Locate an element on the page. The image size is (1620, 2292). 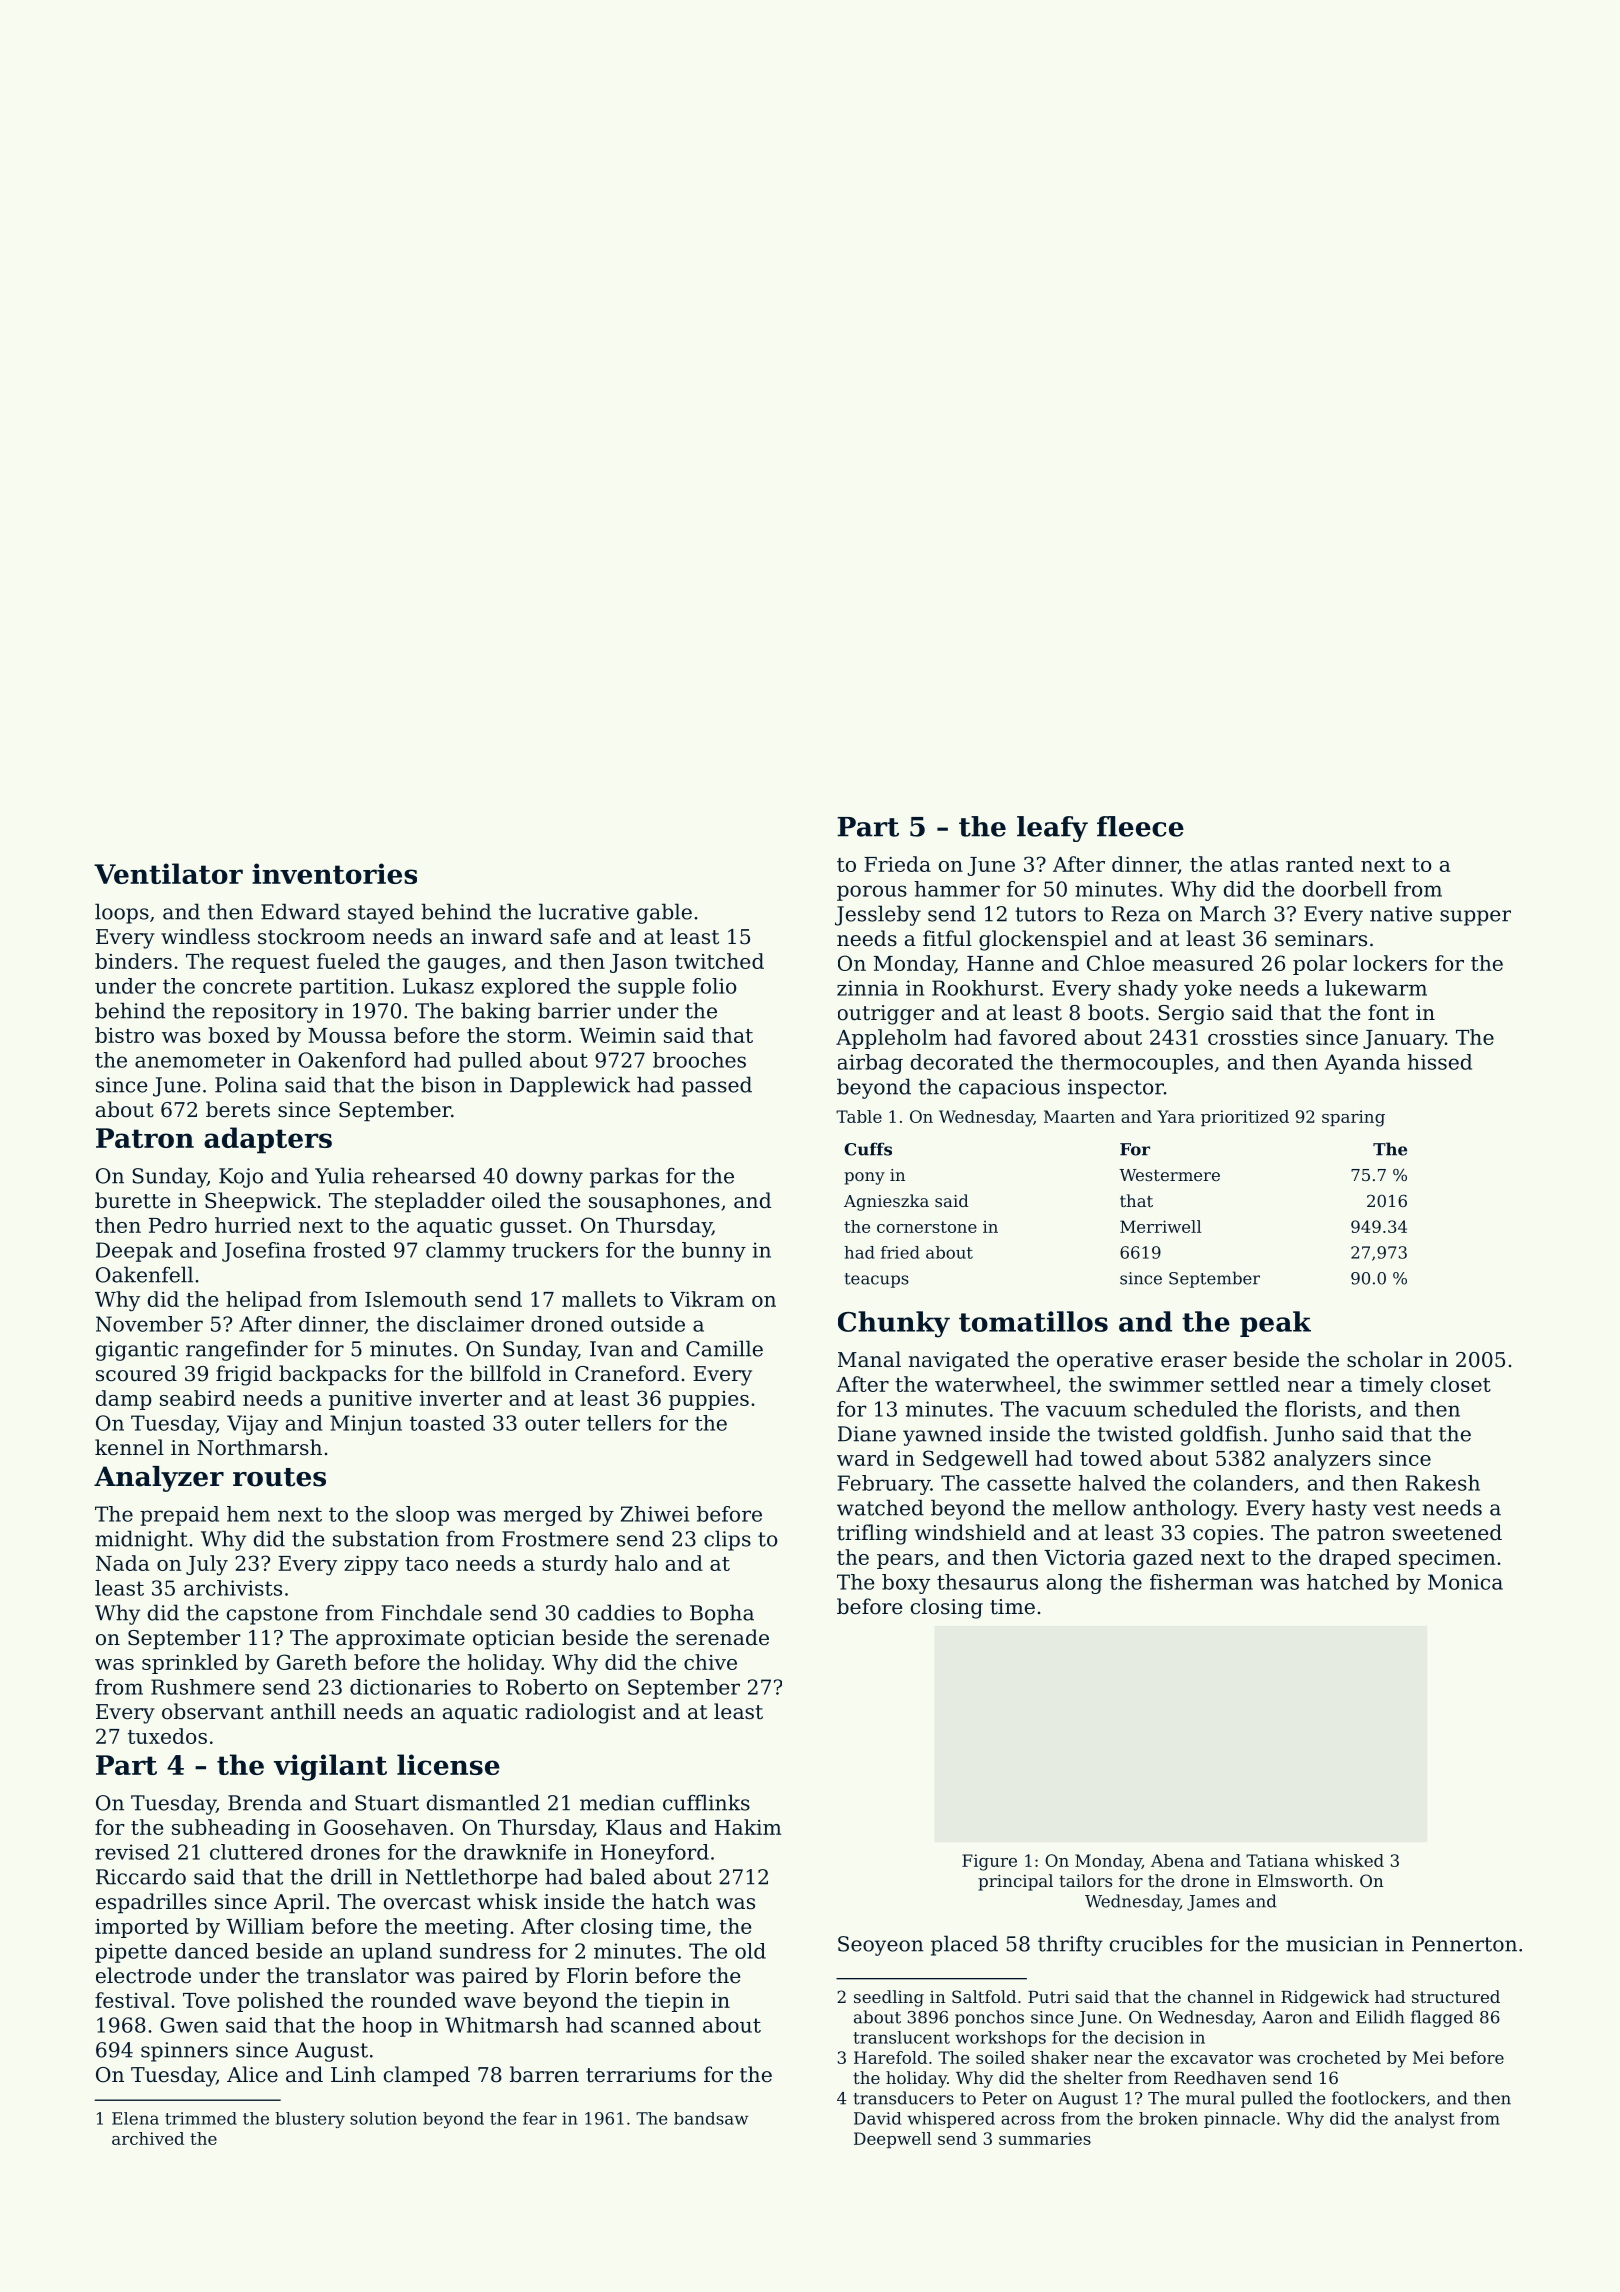
Rushmere is located at coordinates (203, 1687).
